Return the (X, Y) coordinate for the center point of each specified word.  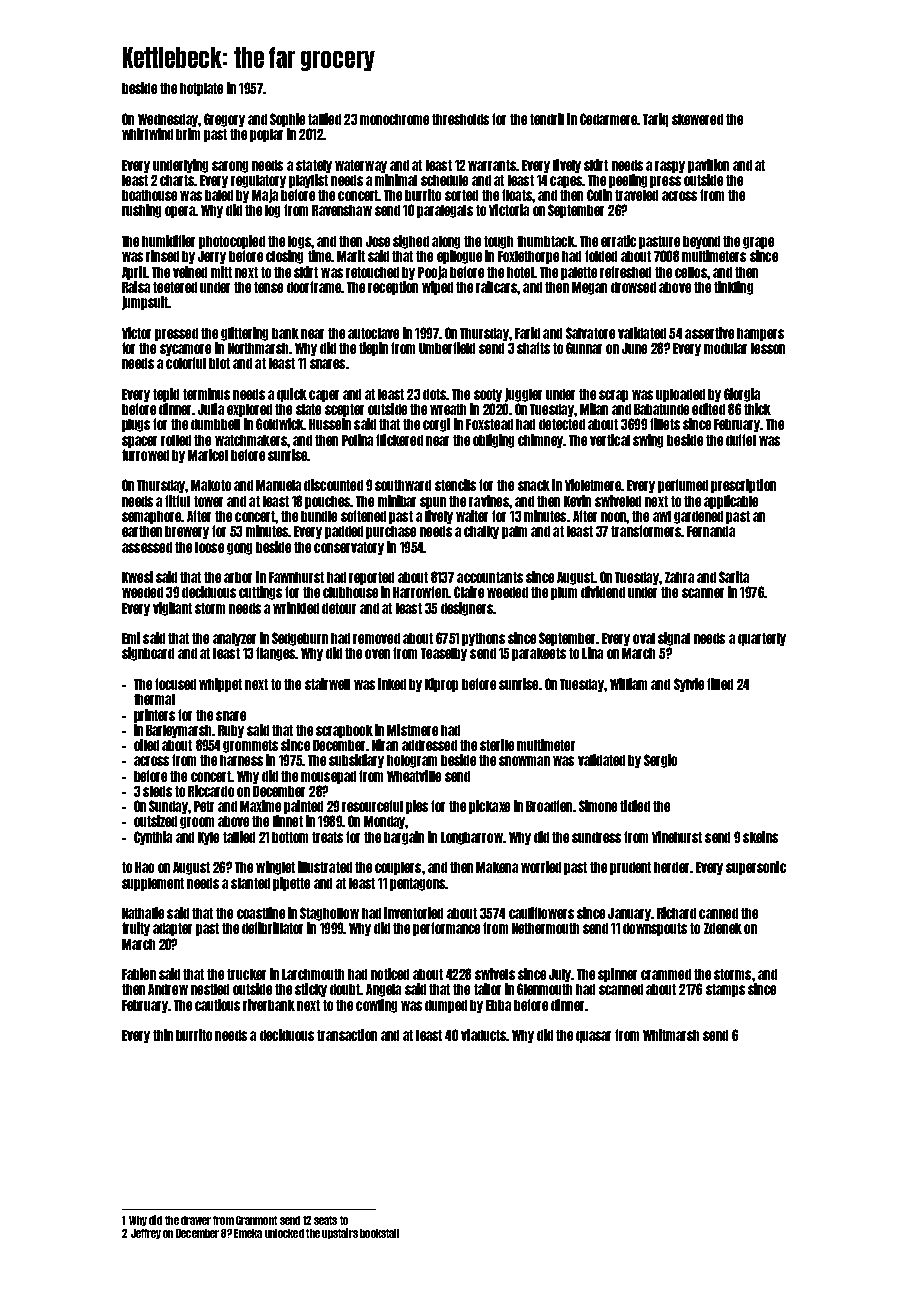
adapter (172, 929)
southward (403, 485)
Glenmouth (544, 989)
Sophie (287, 120)
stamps (725, 990)
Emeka (248, 1233)
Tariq (655, 120)
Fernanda (711, 531)
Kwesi (137, 577)
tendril (547, 119)
